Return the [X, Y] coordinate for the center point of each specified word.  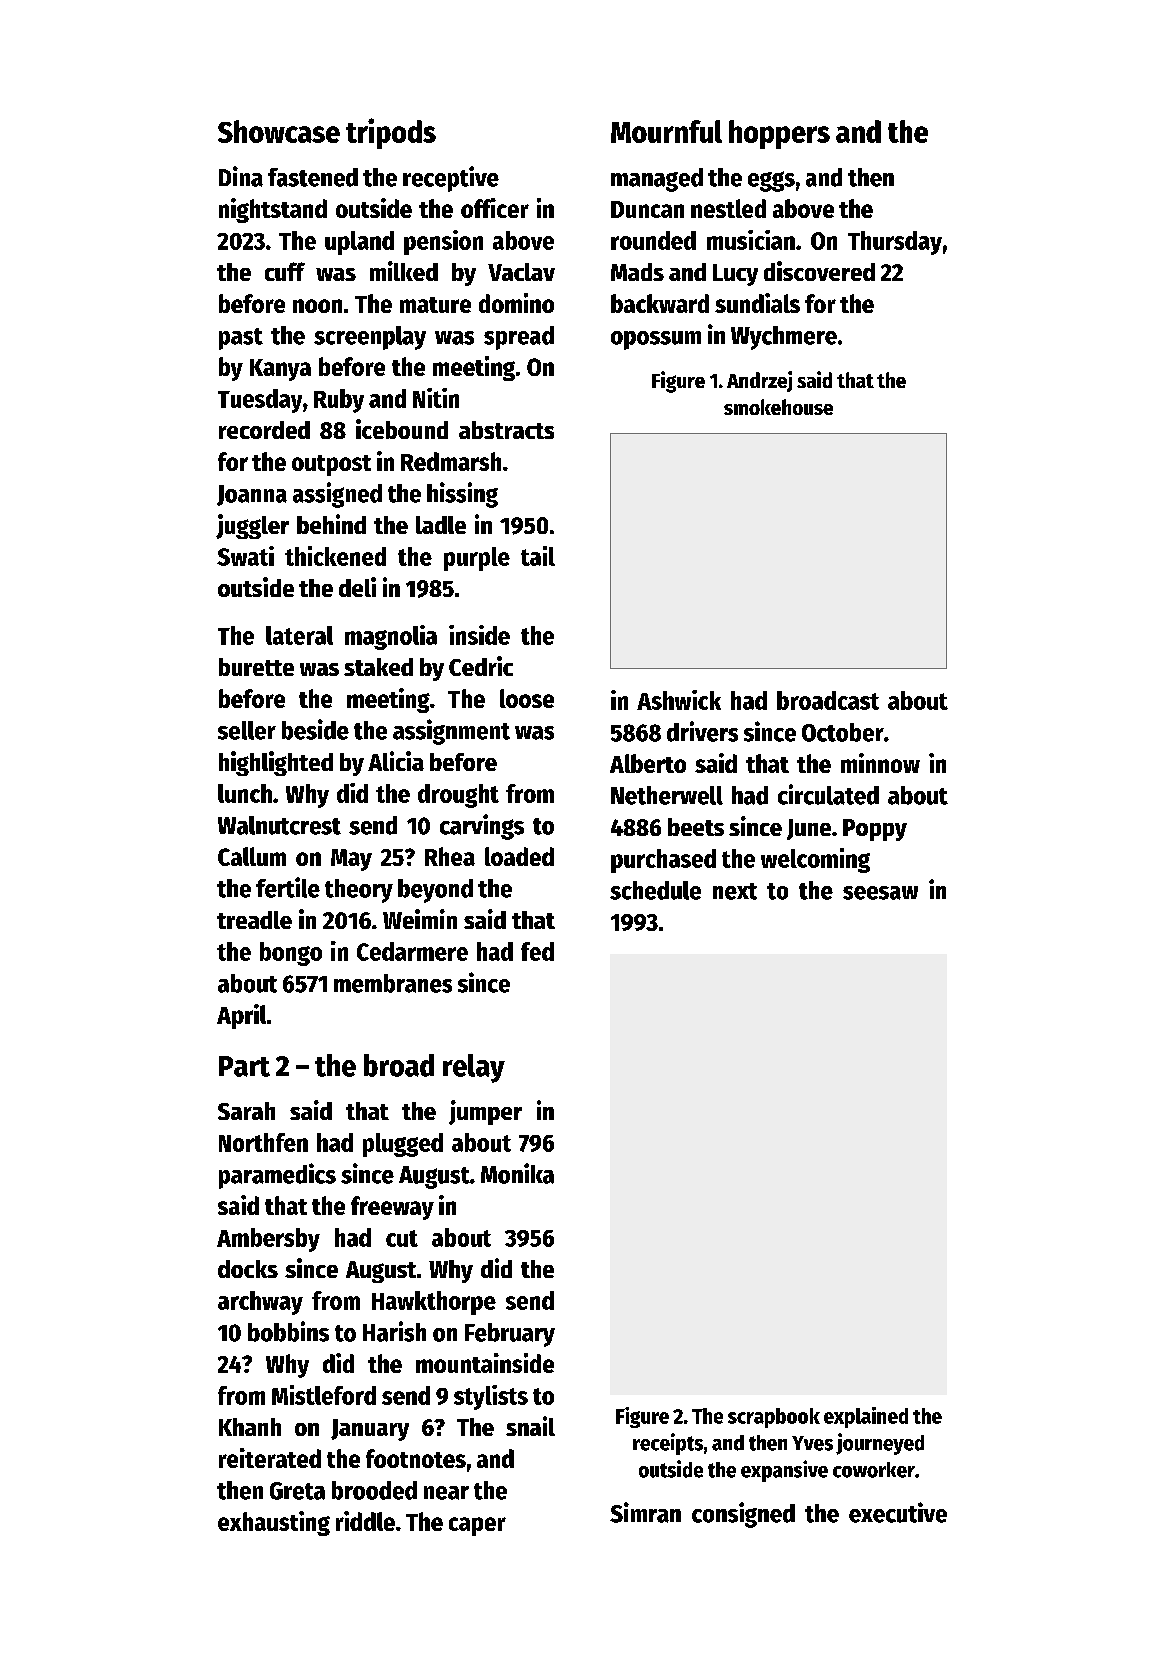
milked [404, 271]
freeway [392, 1208]
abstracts [506, 430]
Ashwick [679, 700]
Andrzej [759, 381]
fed [537, 951]
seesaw [880, 893]
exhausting [274, 1523]
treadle [254, 920]
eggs [771, 181]
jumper [485, 1112]
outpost [331, 465]
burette [256, 667]
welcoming [815, 860]
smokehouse [778, 407]
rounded [653, 240]
